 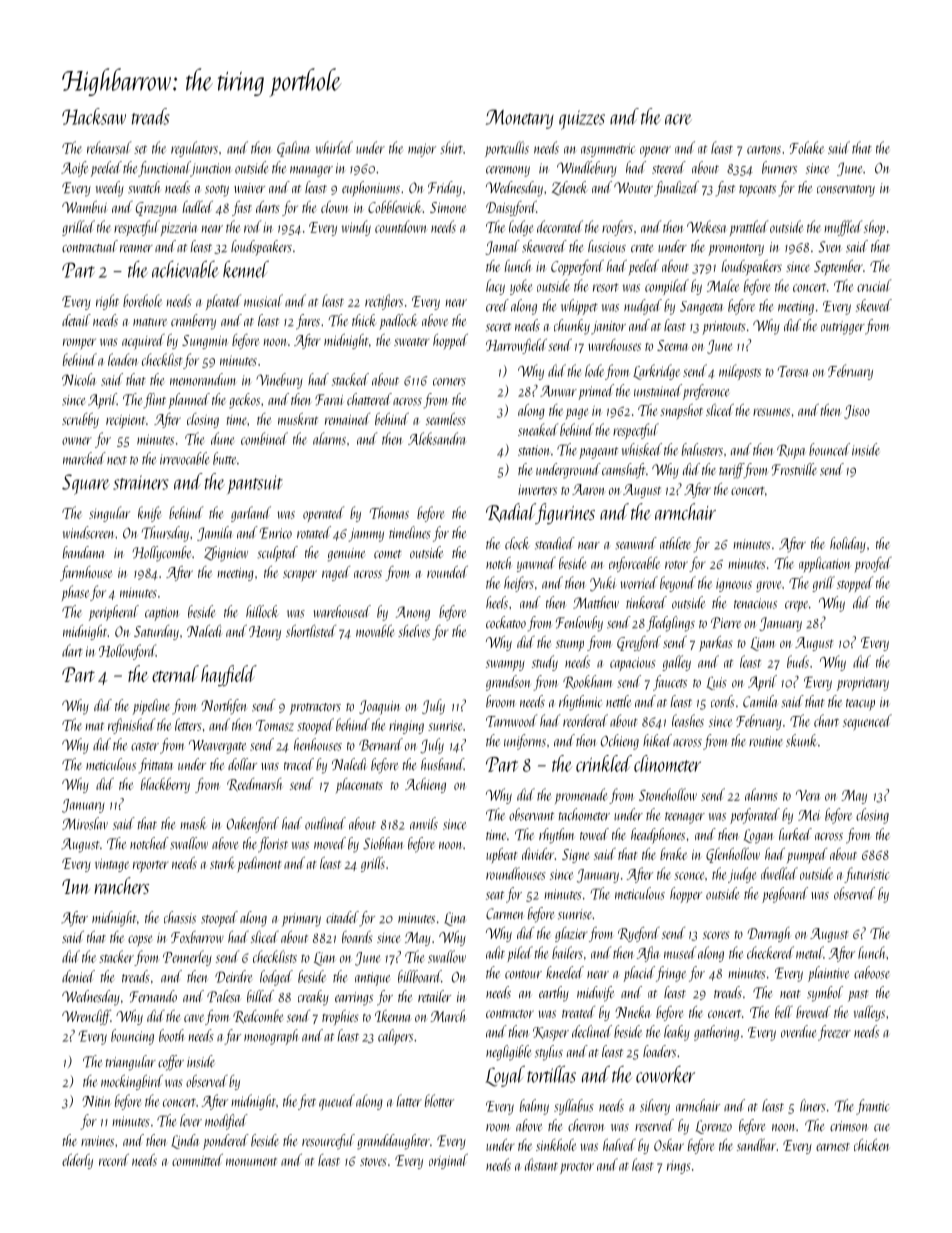 I want to click on steadied, so click(x=555, y=543).
